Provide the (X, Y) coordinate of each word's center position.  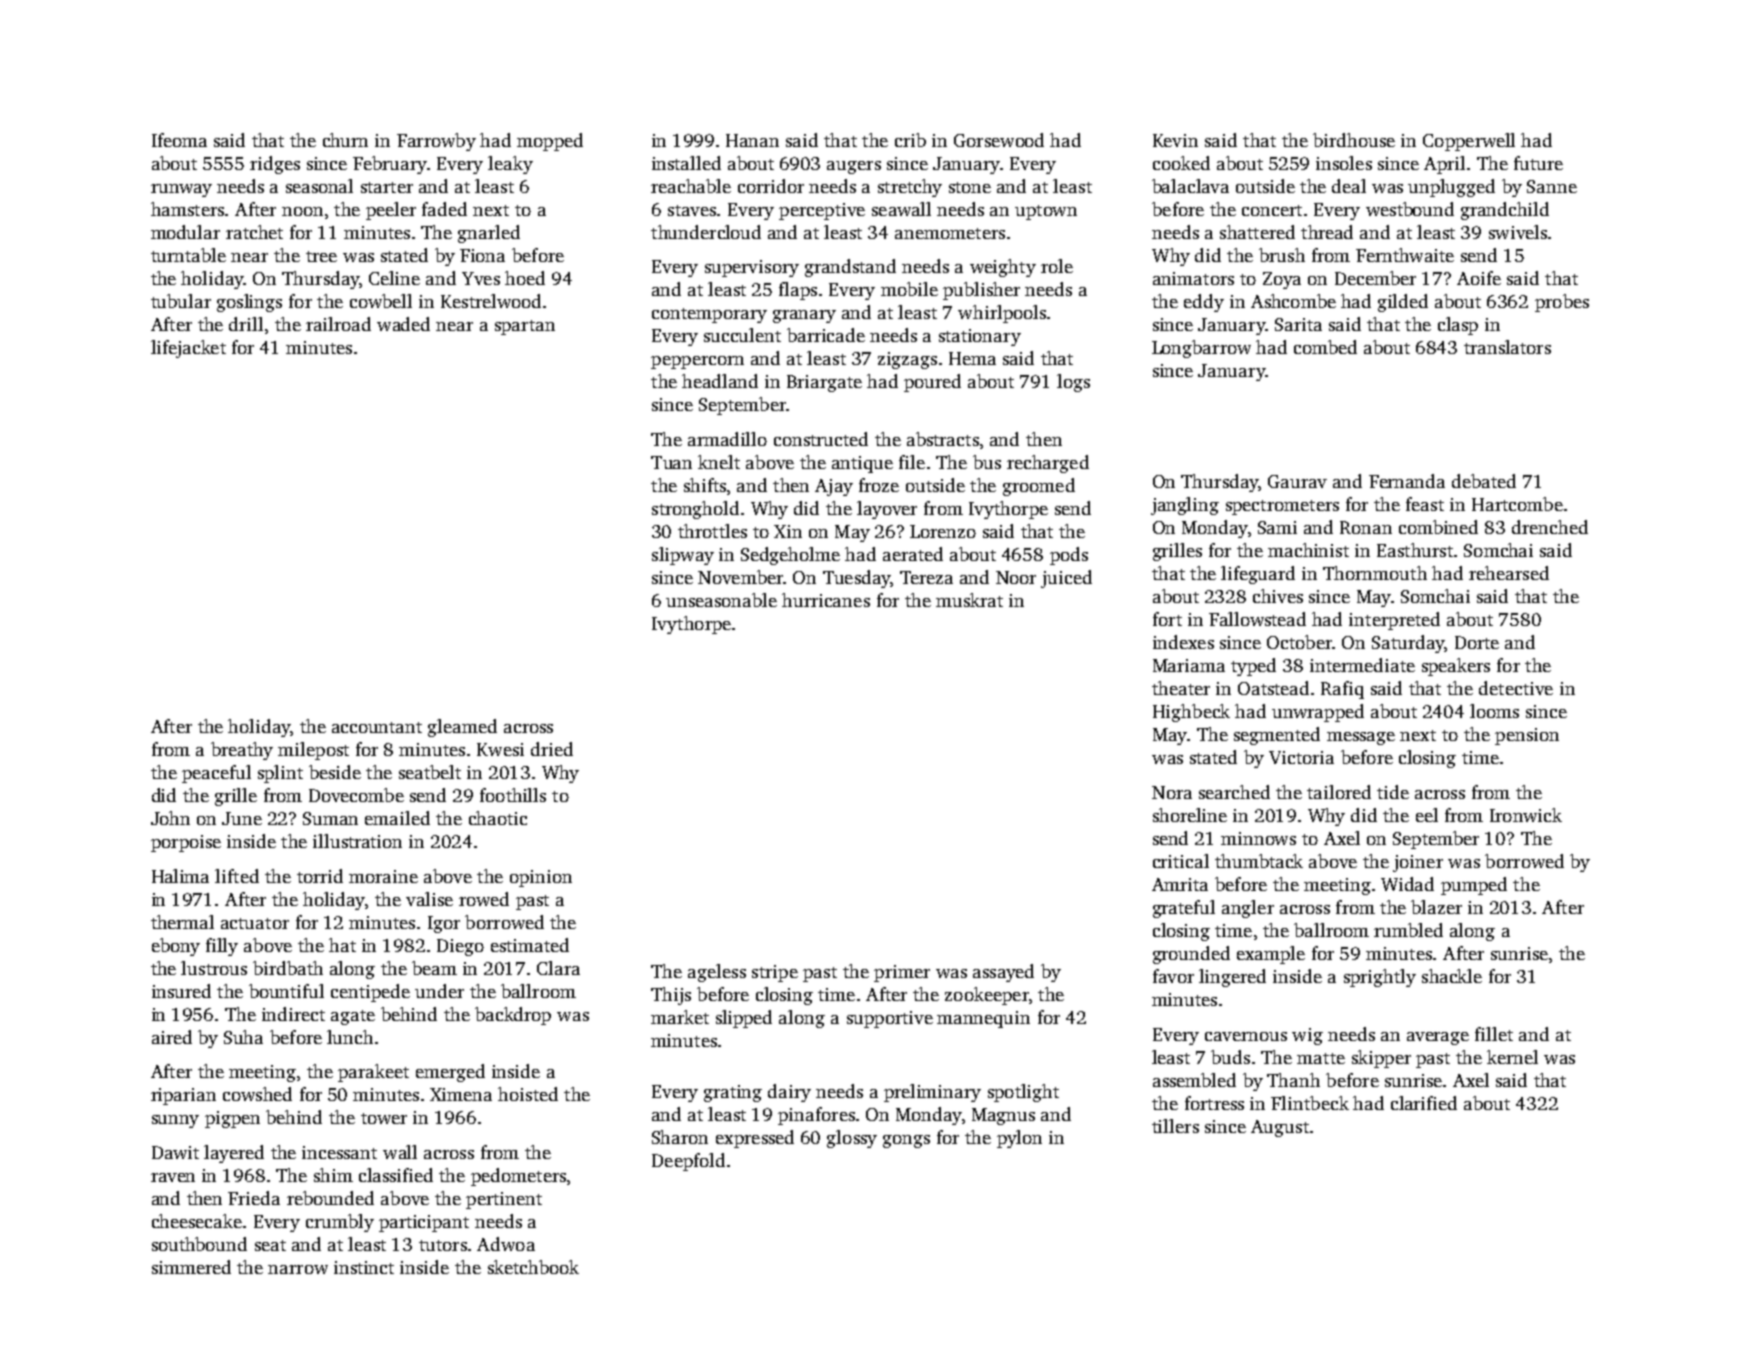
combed (1325, 347)
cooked (1181, 163)
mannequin (983, 1019)
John (170, 818)
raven (173, 1177)
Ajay (834, 487)
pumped (1474, 886)
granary (804, 316)
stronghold (695, 510)
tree (321, 256)
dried (552, 749)
